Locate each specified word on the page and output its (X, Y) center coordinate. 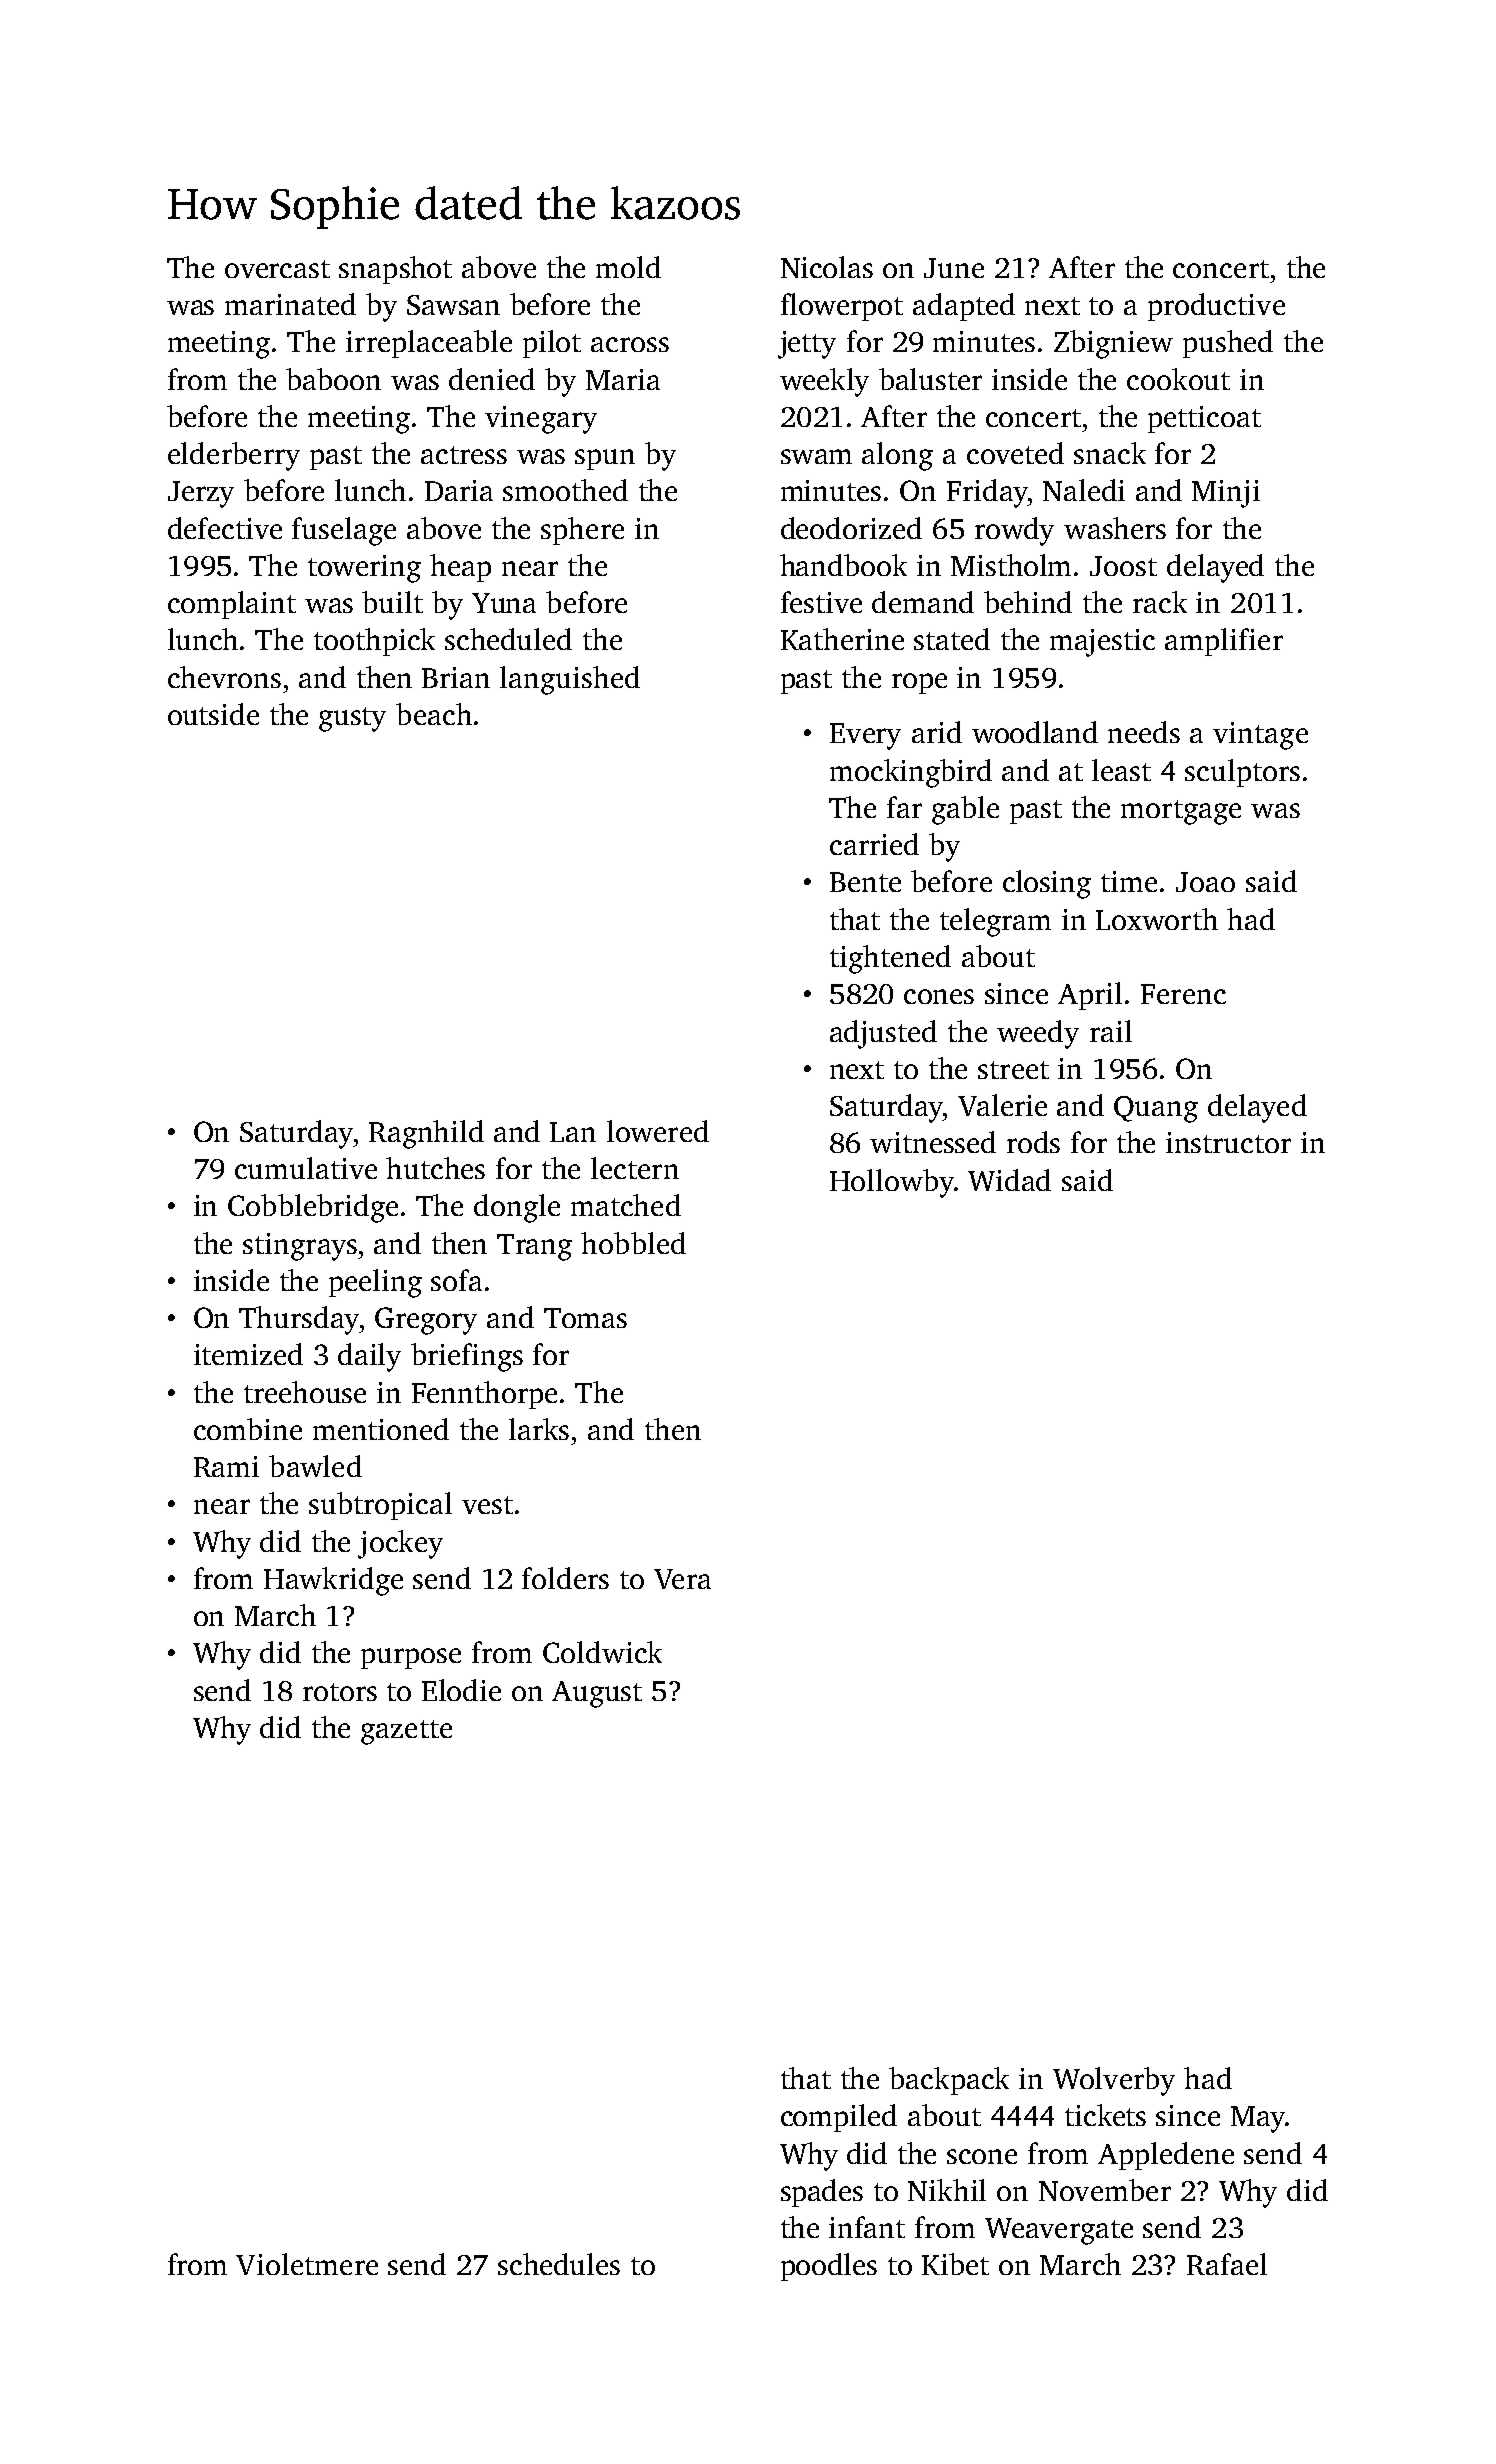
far (904, 807)
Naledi (1084, 490)
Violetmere (307, 2264)
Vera (682, 1579)
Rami (226, 1466)
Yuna (504, 603)
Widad (1009, 1180)
